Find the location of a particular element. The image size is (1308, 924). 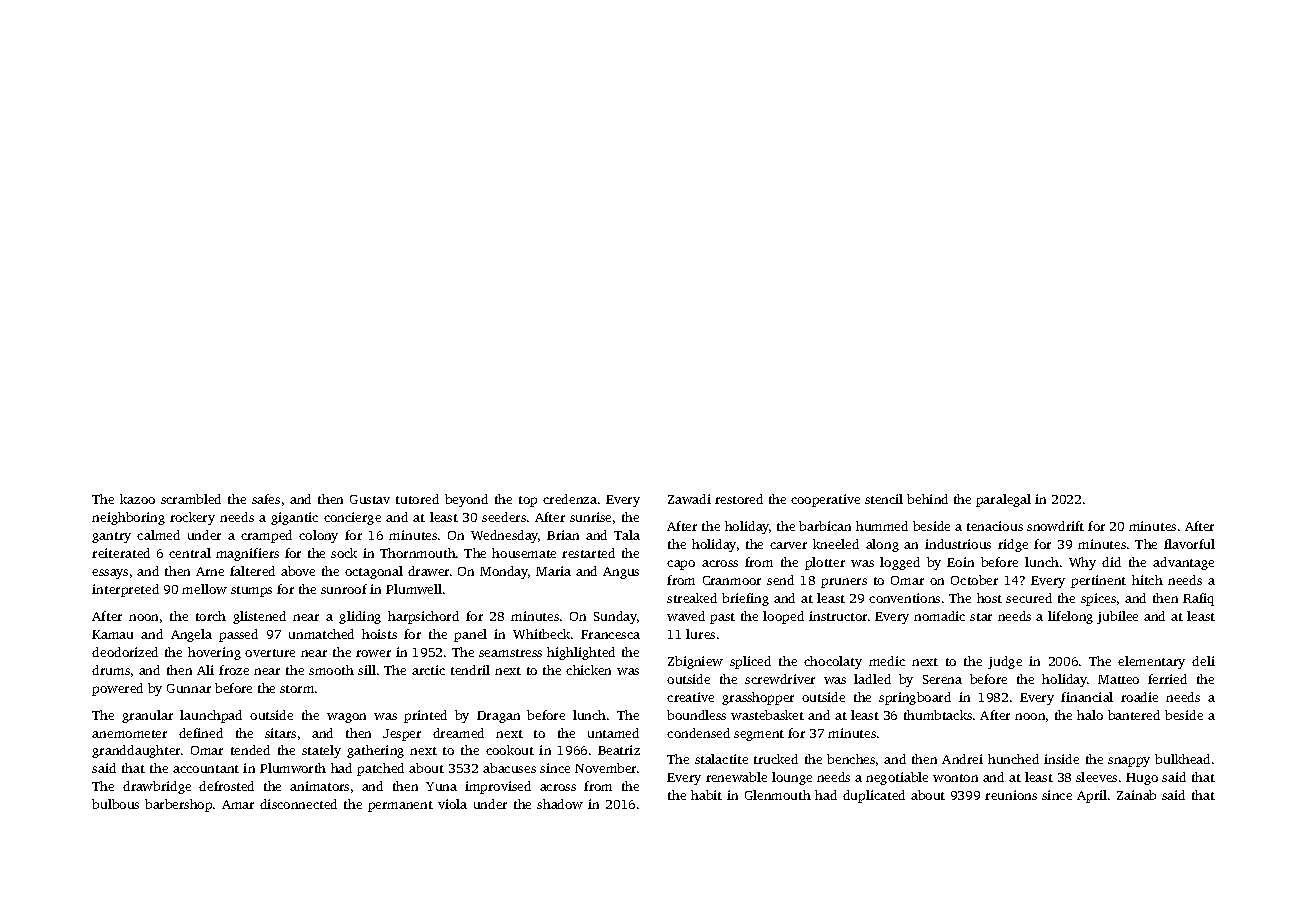

permanent is located at coordinates (400, 806).
